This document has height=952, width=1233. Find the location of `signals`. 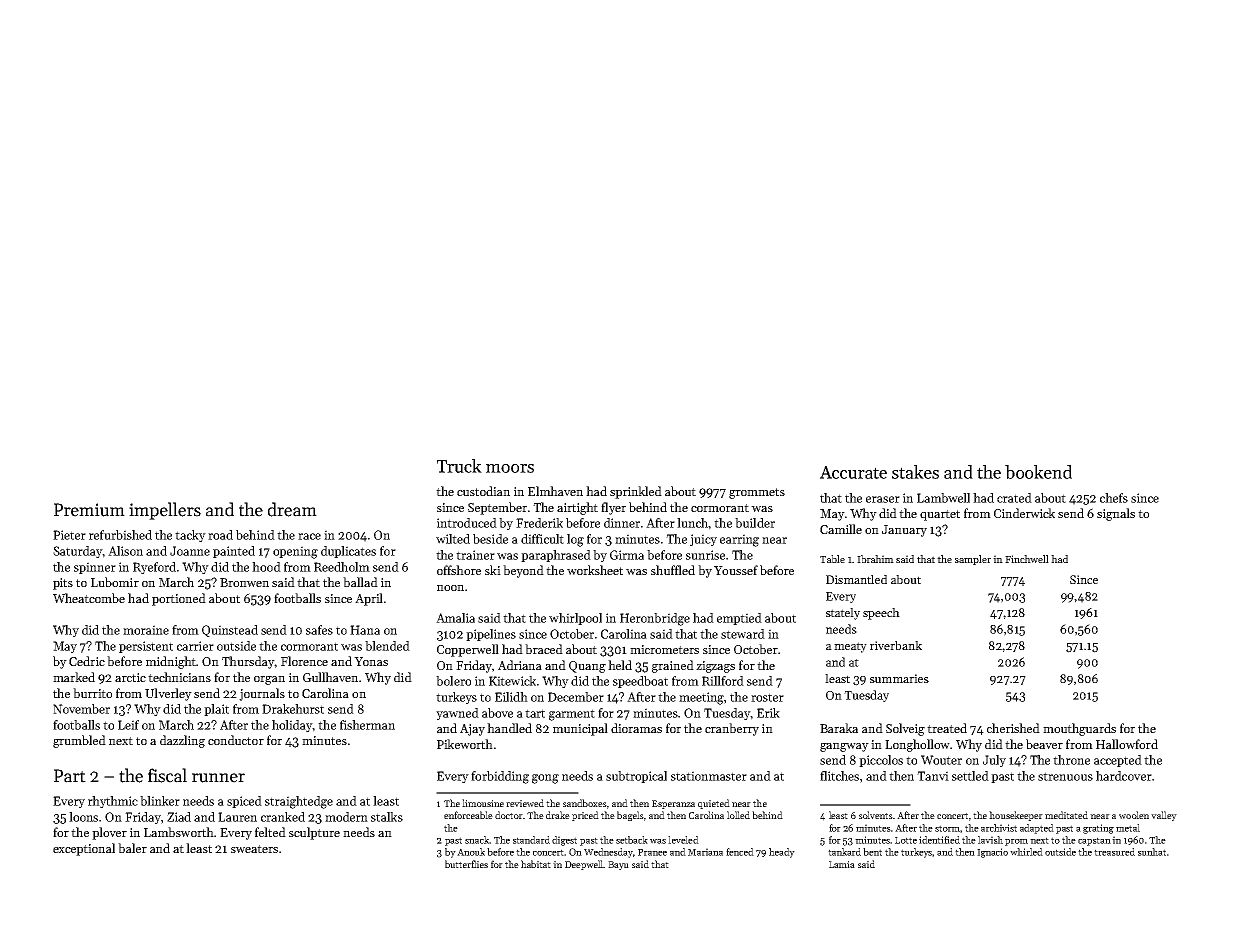

signals is located at coordinates (1116, 514).
